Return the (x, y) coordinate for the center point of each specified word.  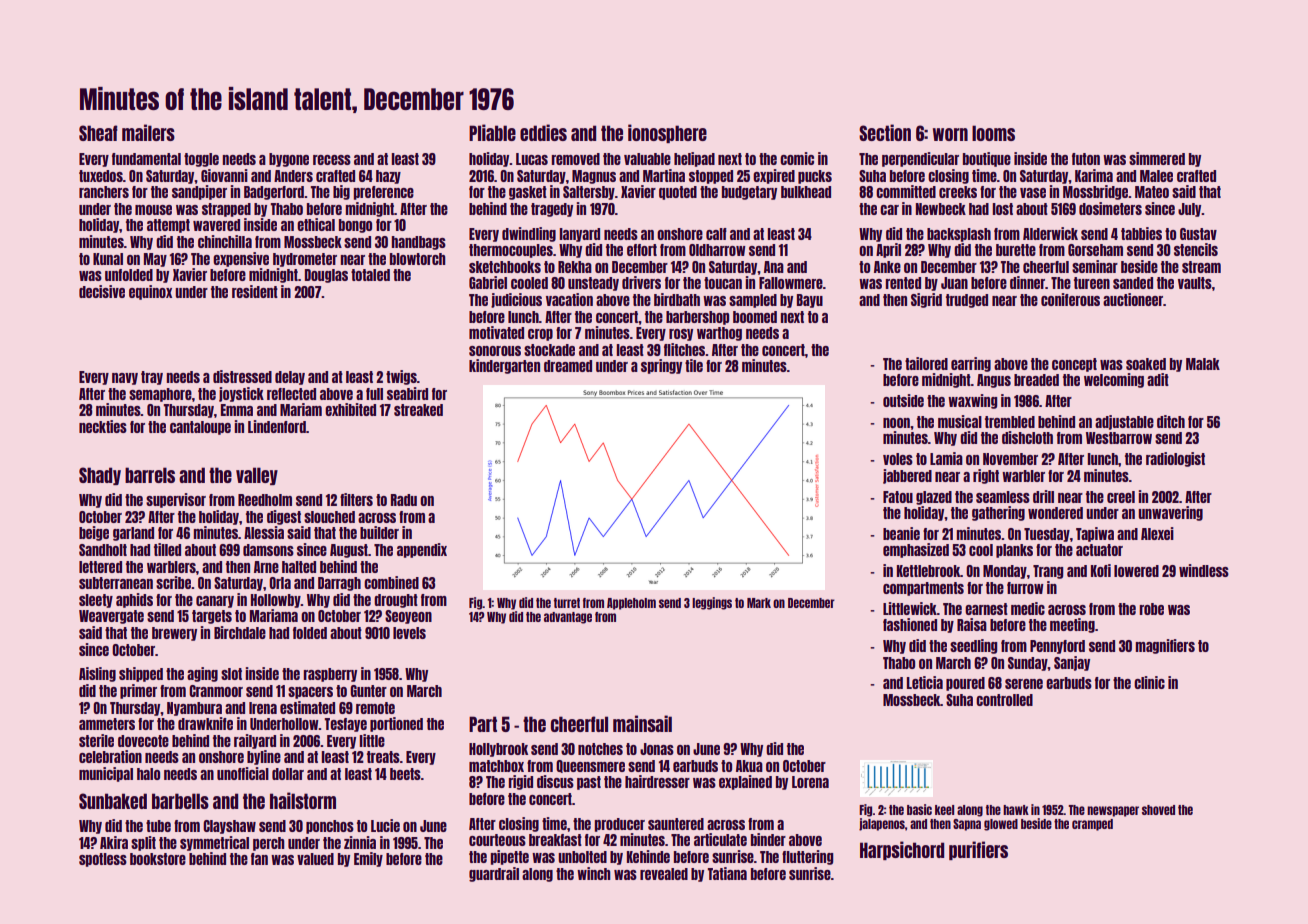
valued (315, 859)
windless (1204, 570)
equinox (150, 292)
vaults (1195, 283)
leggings (712, 603)
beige (94, 533)
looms (993, 133)
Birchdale (240, 632)
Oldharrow (717, 250)
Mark (759, 603)
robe (1152, 609)
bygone (289, 160)
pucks (815, 177)
